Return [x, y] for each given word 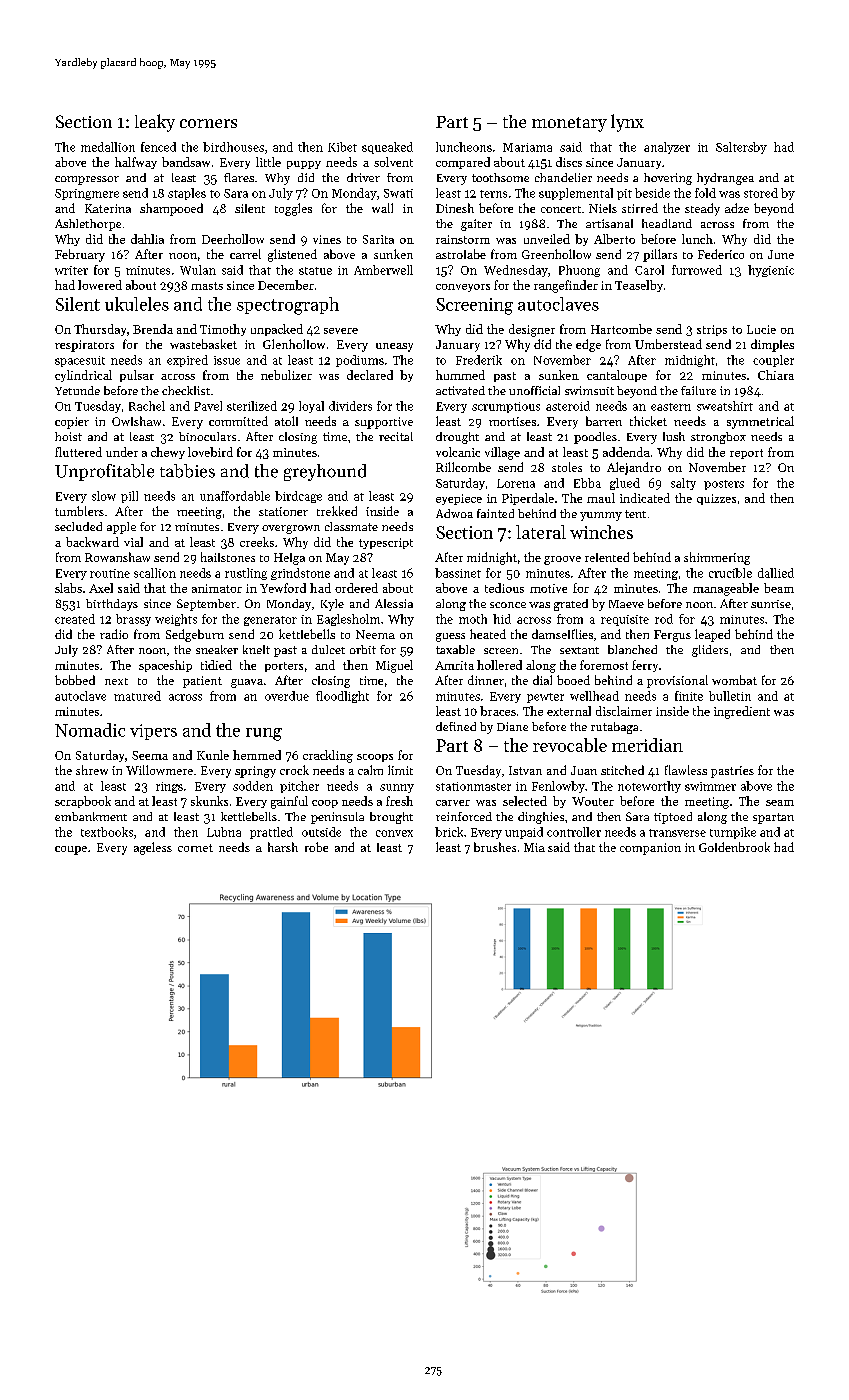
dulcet [328, 649]
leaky [155, 123]
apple [121, 528]
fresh [399, 801]
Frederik [479, 360]
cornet [195, 848]
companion [650, 849]
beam [779, 588]
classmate [351, 526]
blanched [632, 649]
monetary [569, 124]
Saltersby [741, 148]
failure [698, 390]
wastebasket [203, 344]
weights [176, 620]
